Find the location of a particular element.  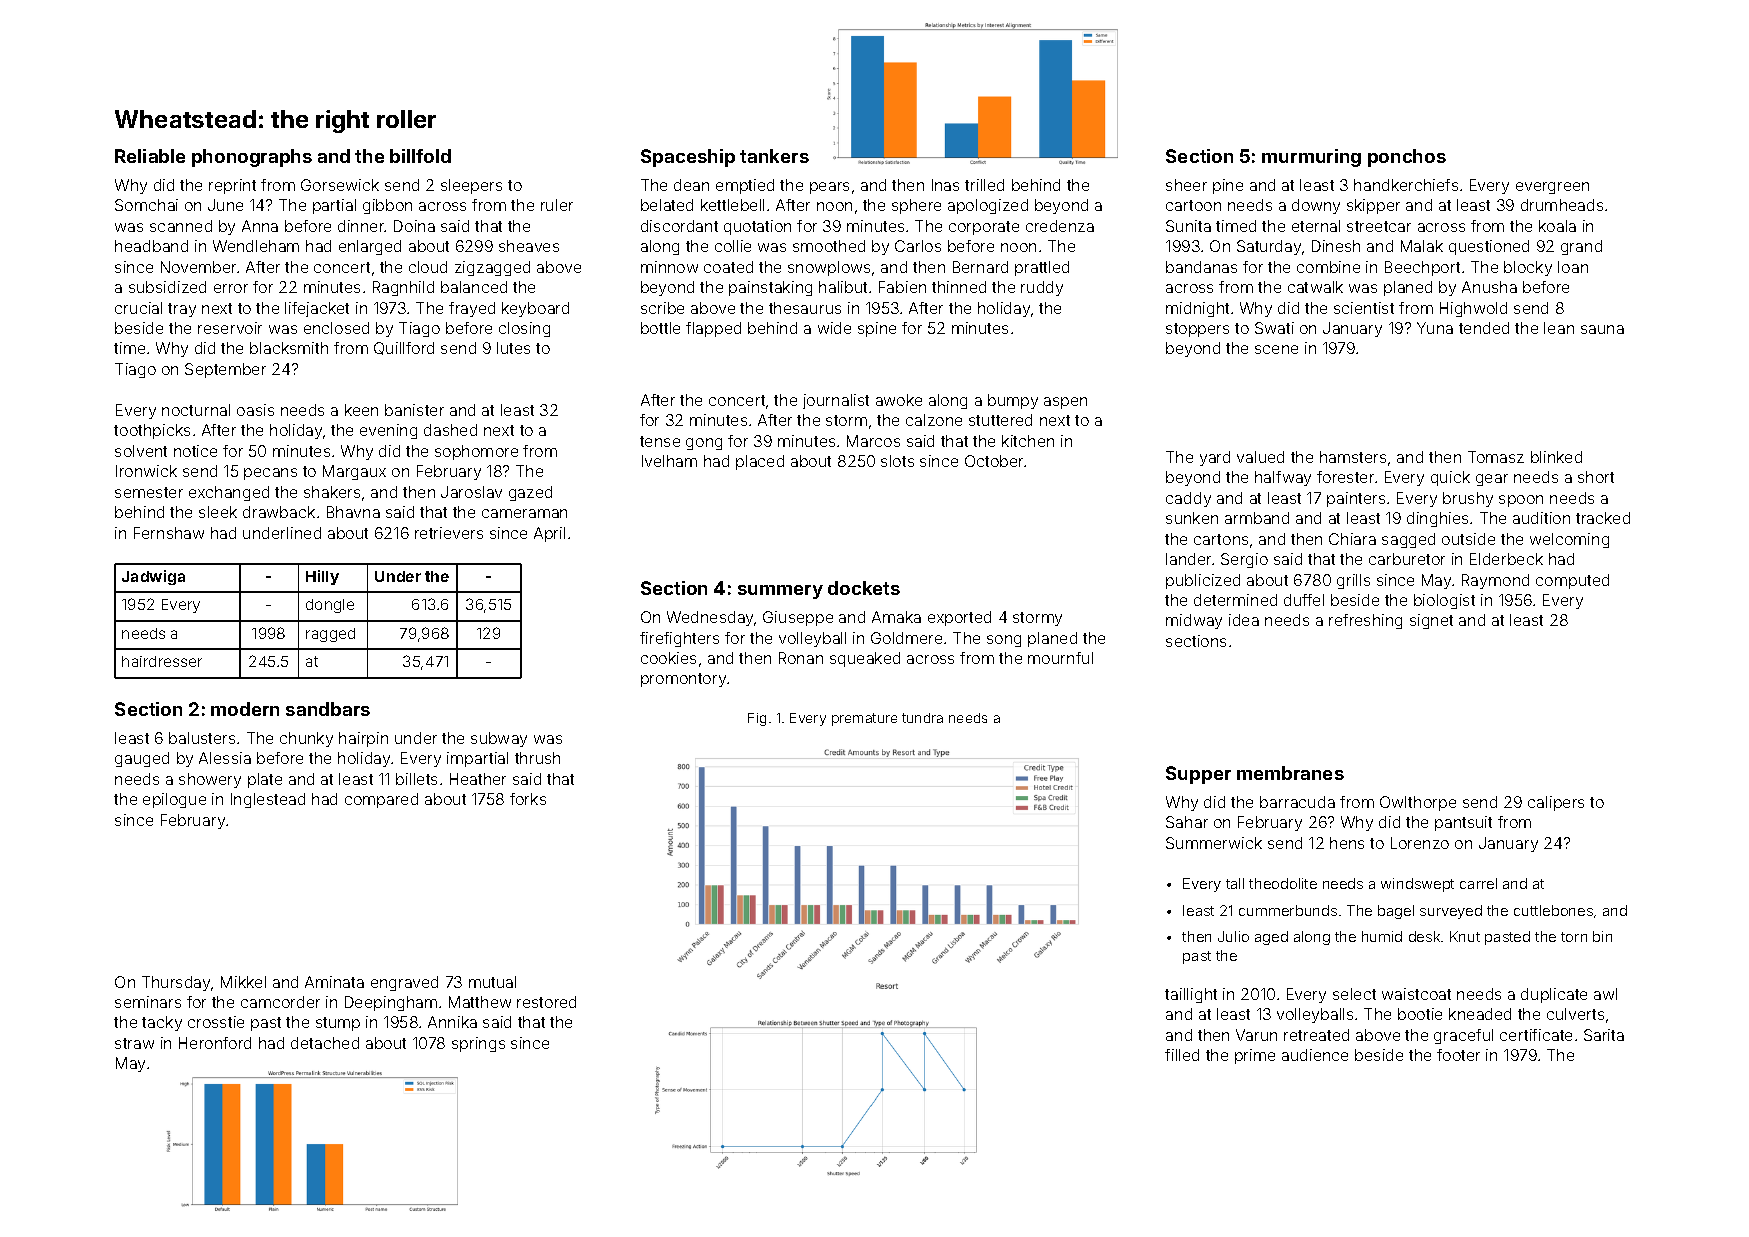

prime is located at coordinates (1255, 1056).
